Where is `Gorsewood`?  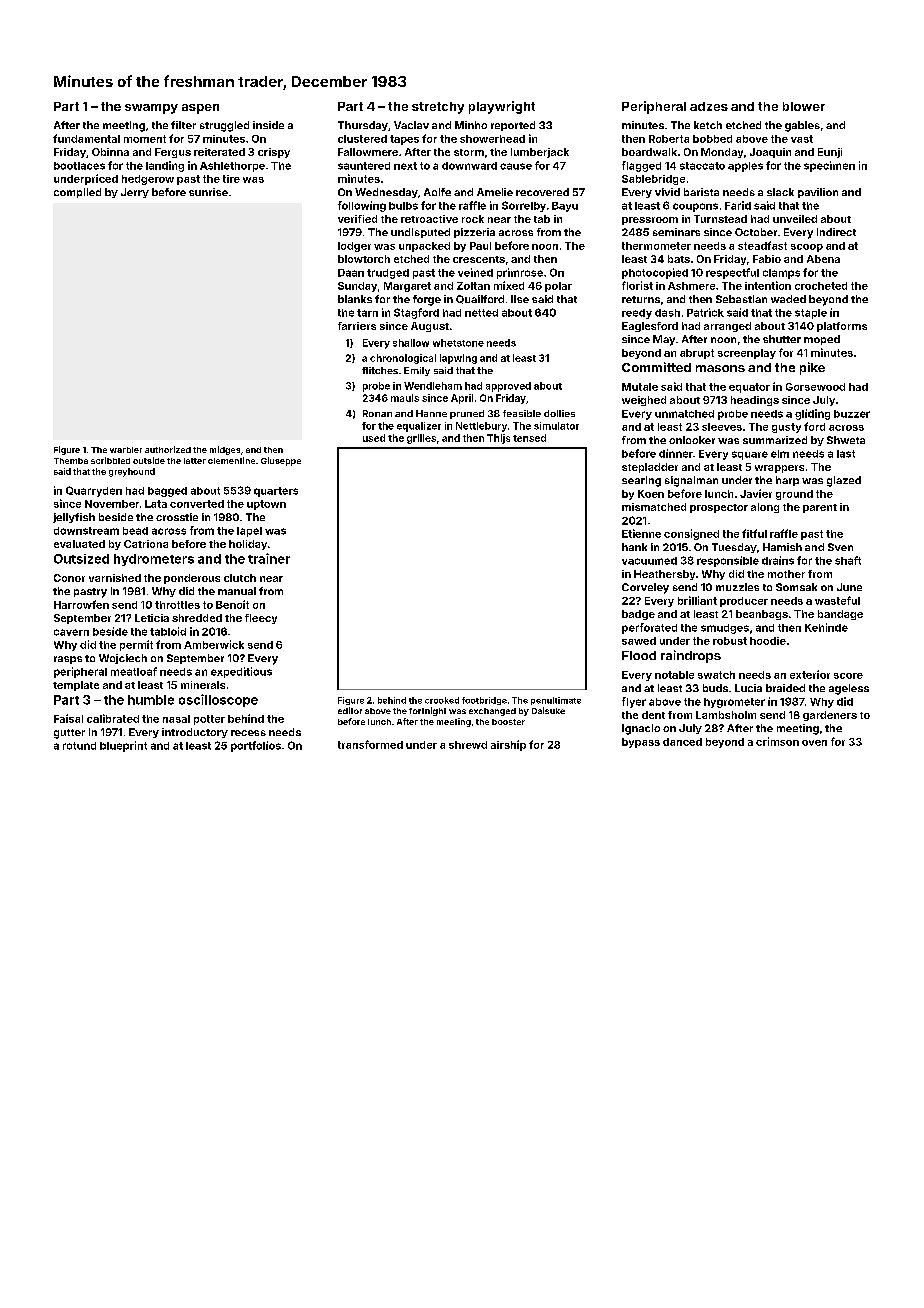
Gorsewood is located at coordinates (815, 387).
